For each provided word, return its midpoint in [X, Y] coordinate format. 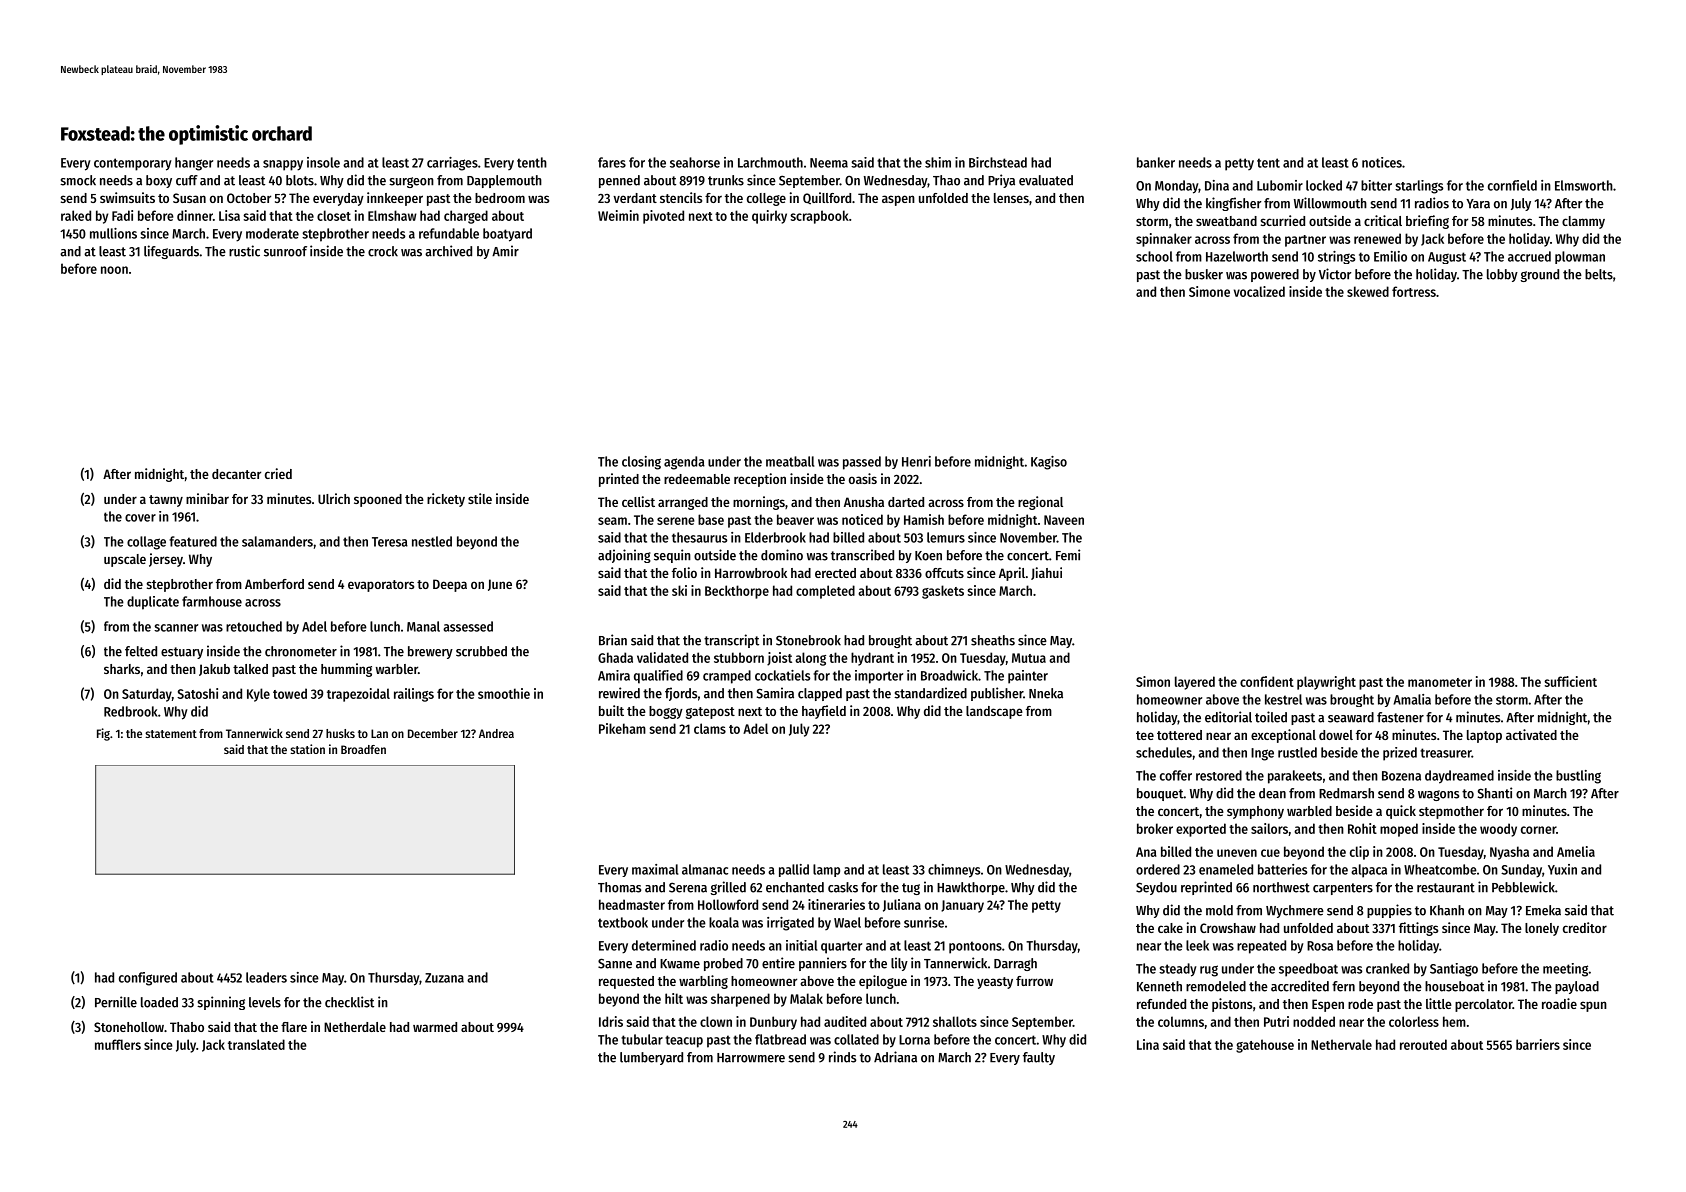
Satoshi [197, 693]
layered [1195, 683]
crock [383, 251]
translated [256, 1044]
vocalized [1259, 291]
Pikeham [622, 728]
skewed [1368, 291]
